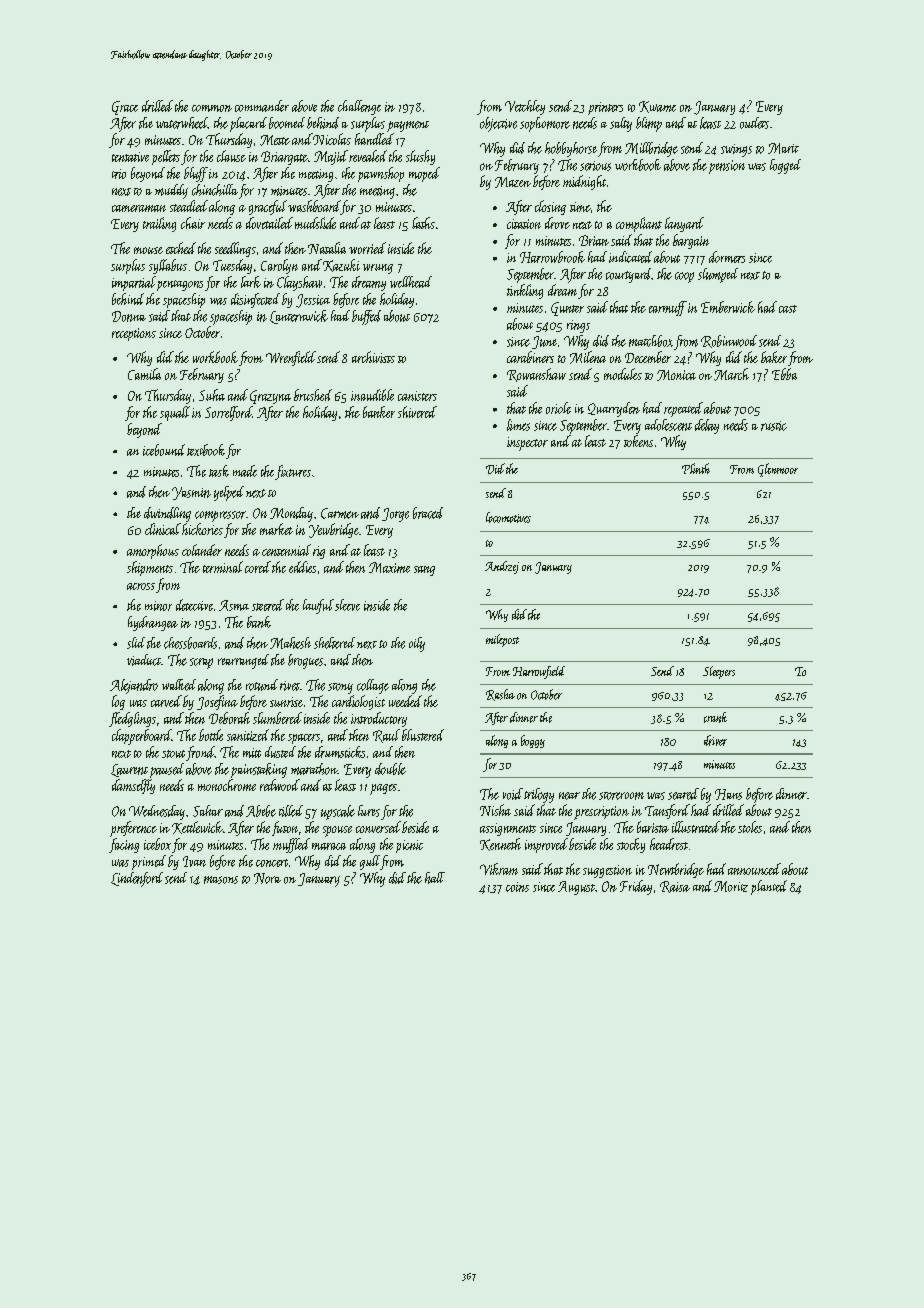 Image resolution: width=924 pixels, height=1308 pixels. What do you see at coordinates (719, 672) in the screenshot?
I see `Sleepers` at bounding box center [719, 672].
